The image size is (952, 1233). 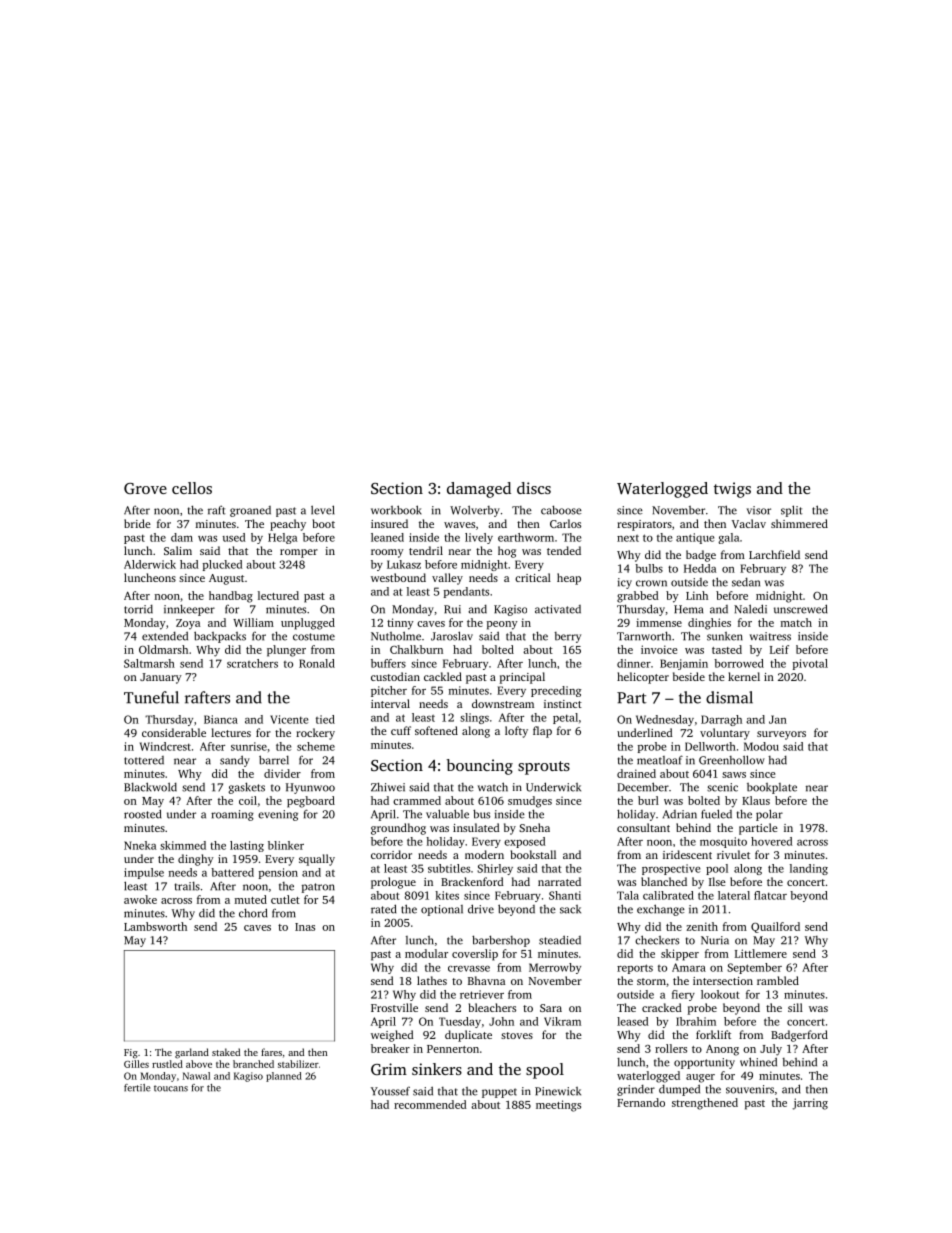 I want to click on Modou, so click(x=761, y=746).
